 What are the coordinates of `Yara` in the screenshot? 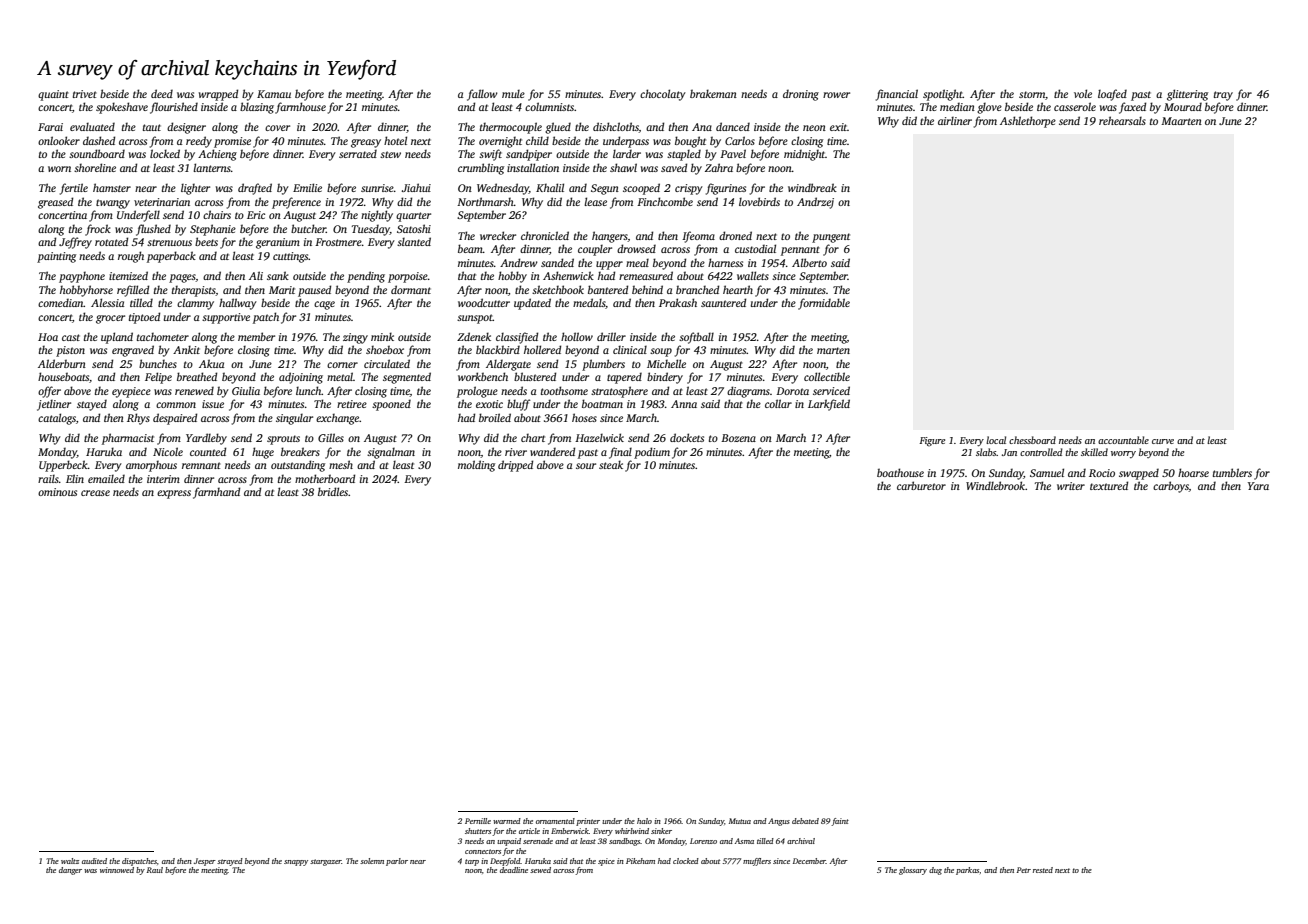 It's located at (1258, 486).
